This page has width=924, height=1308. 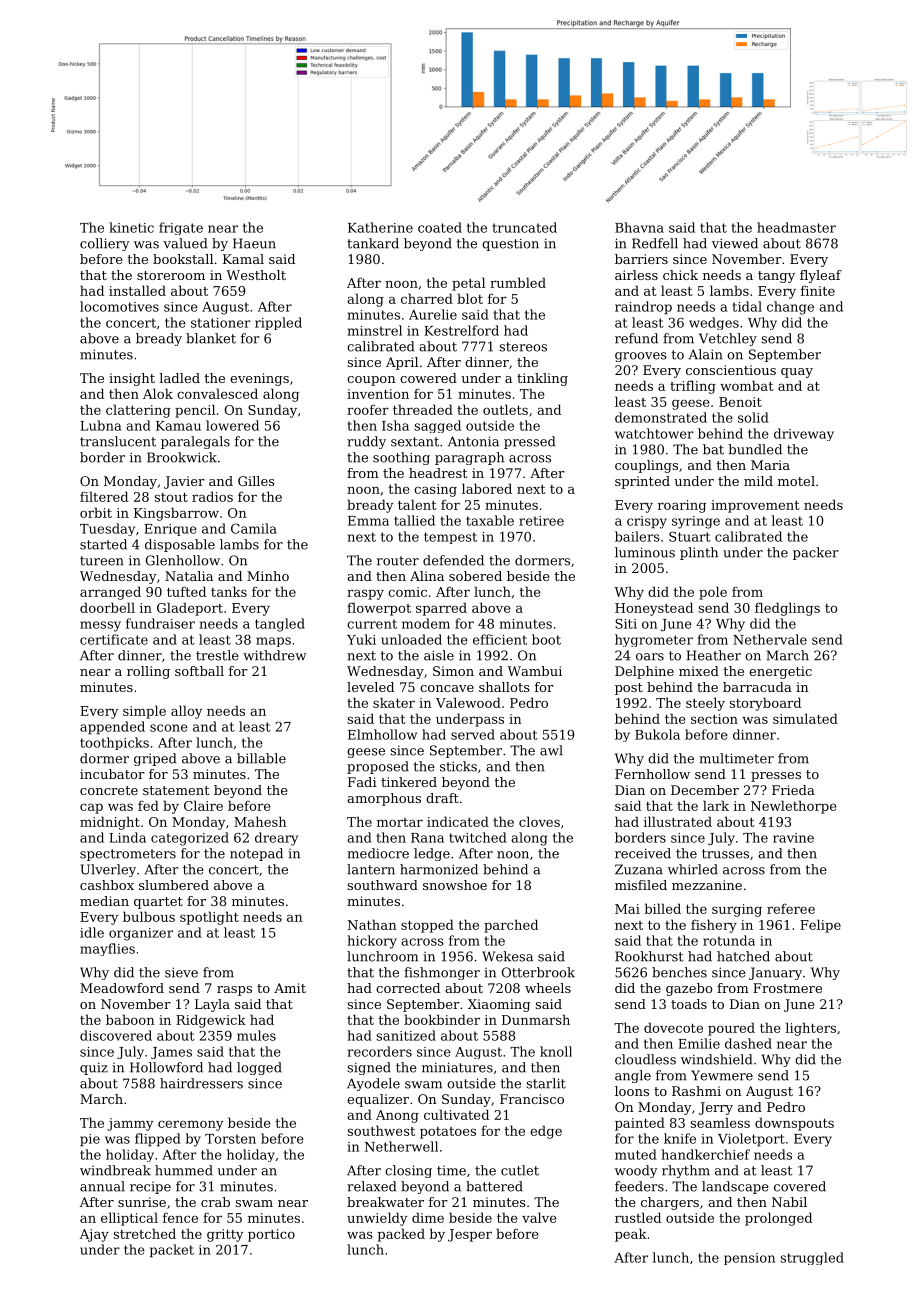 I want to click on James, so click(x=171, y=1053).
